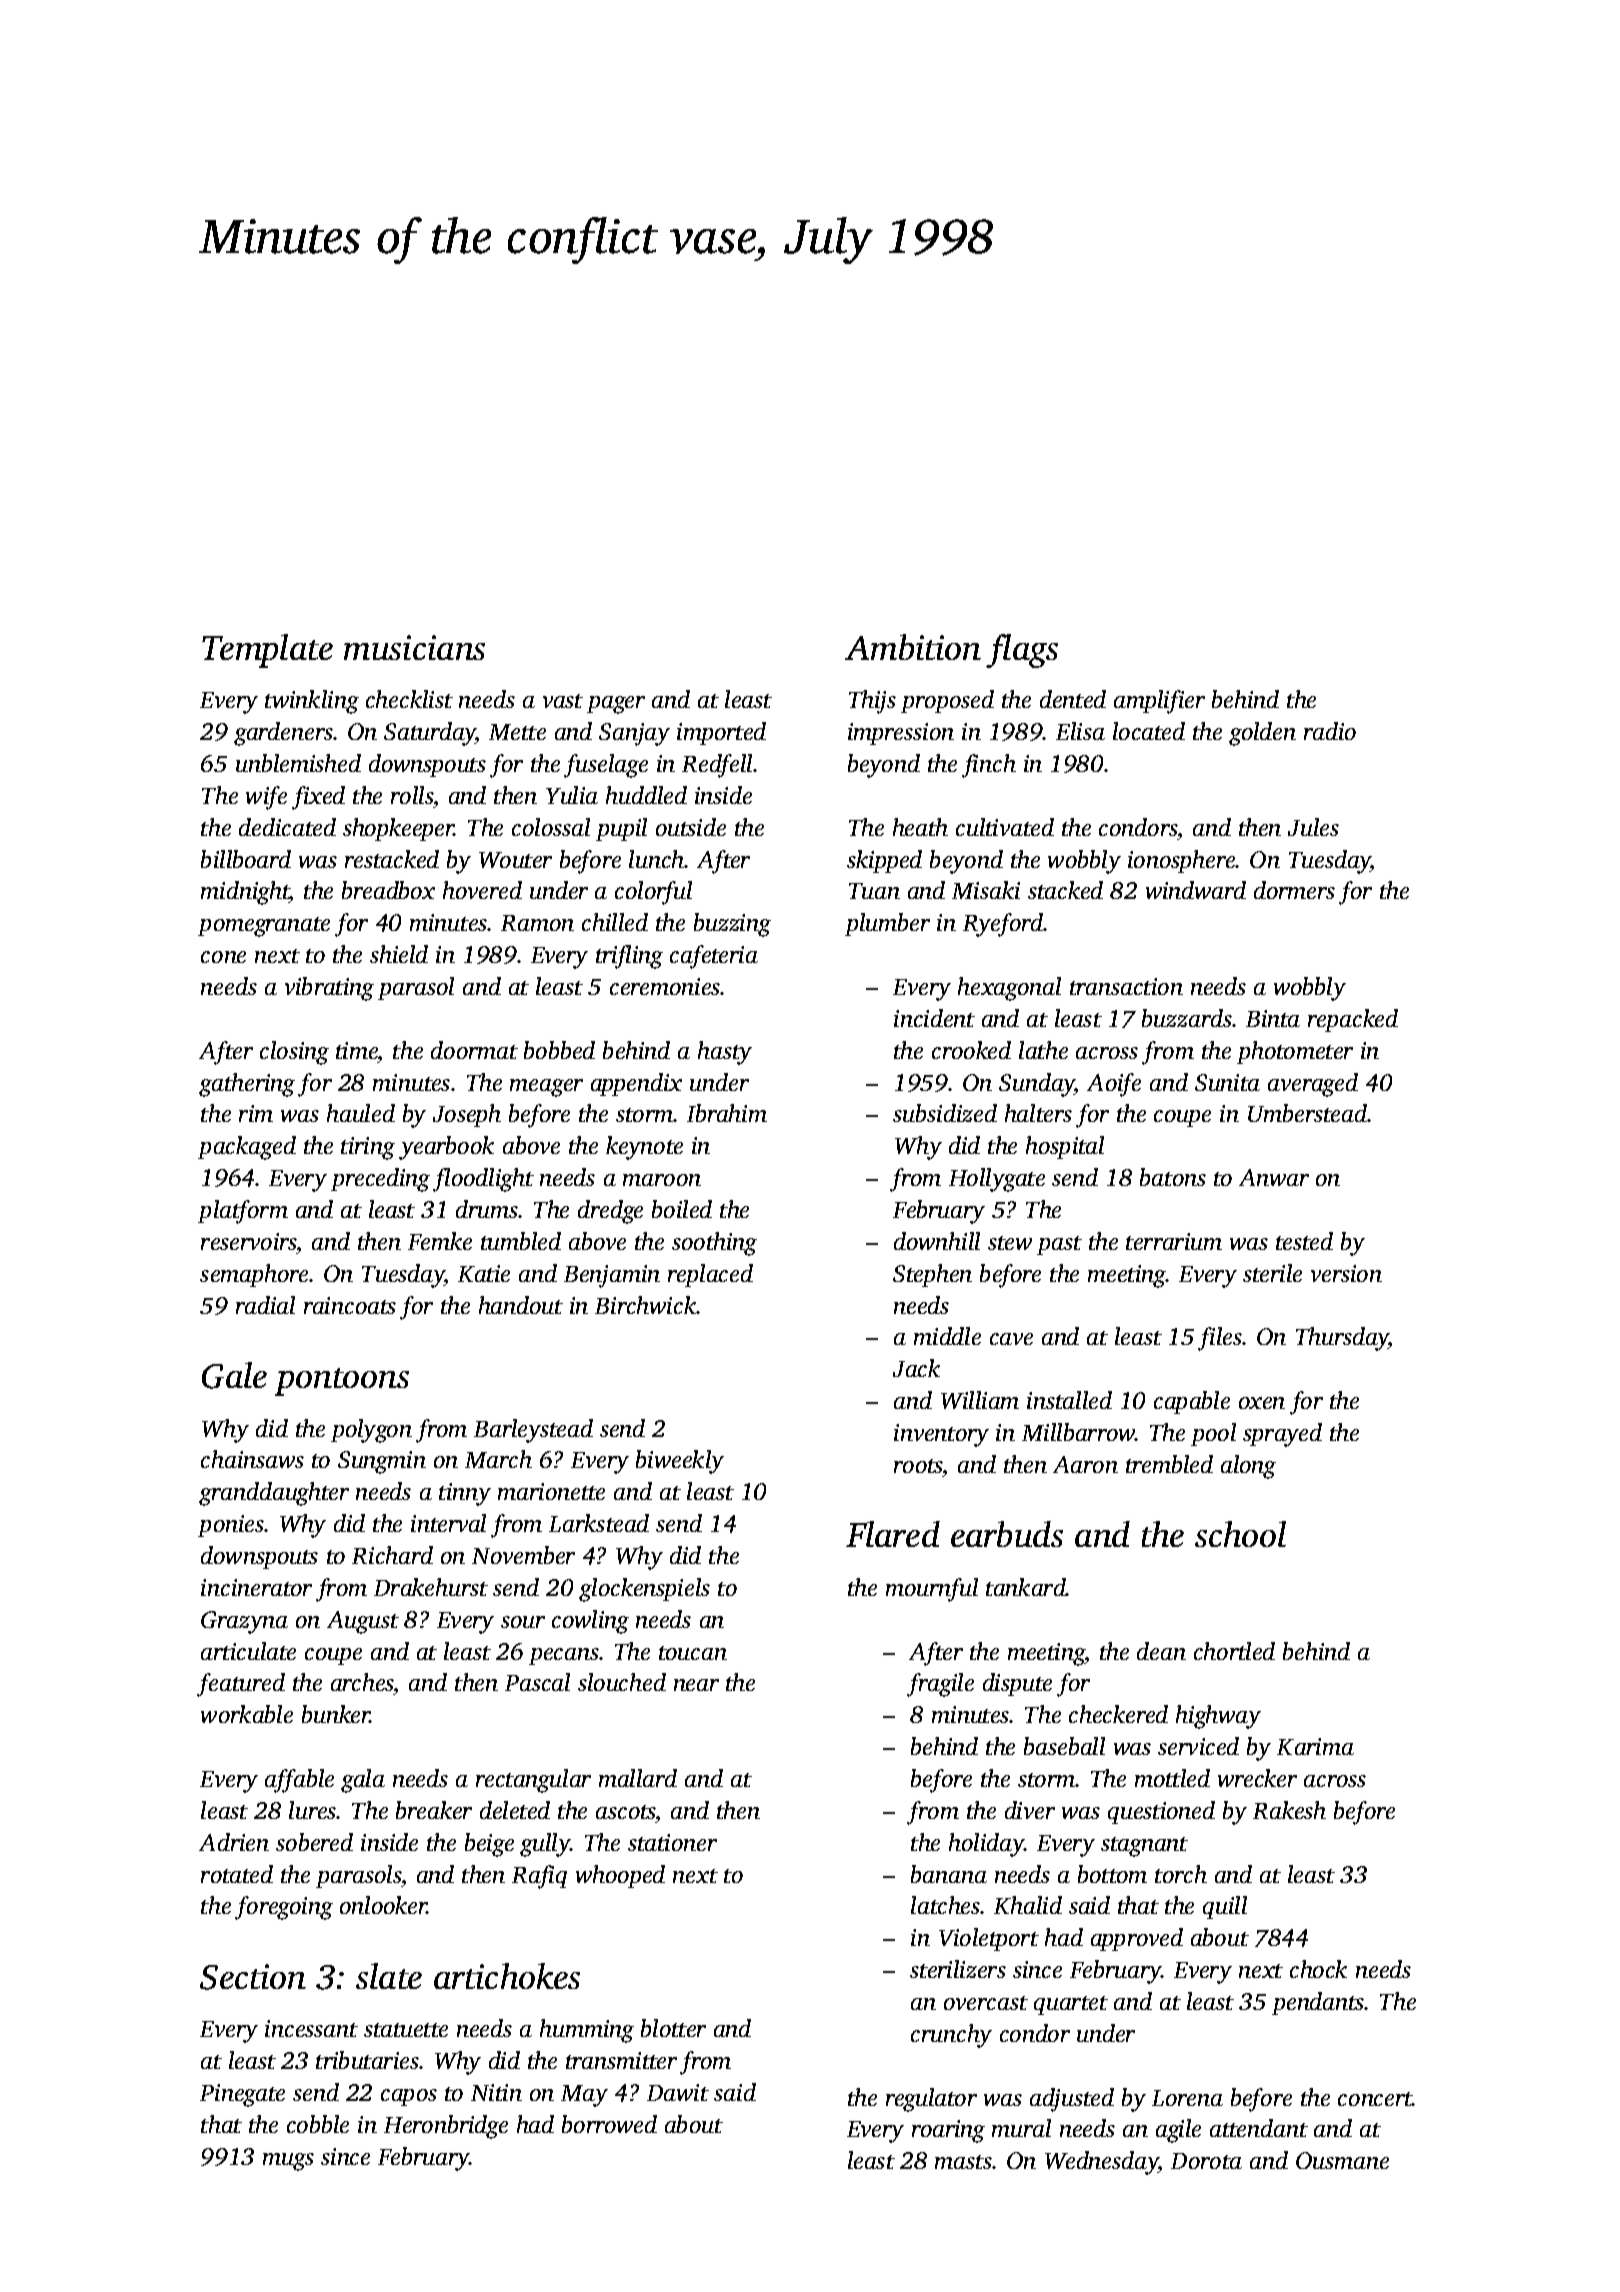 This screenshot has height=2292, width=1620. What do you see at coordinates (288, 2162) in the screenshot?
I see `mugs` at bounding box center [288, 2162].
